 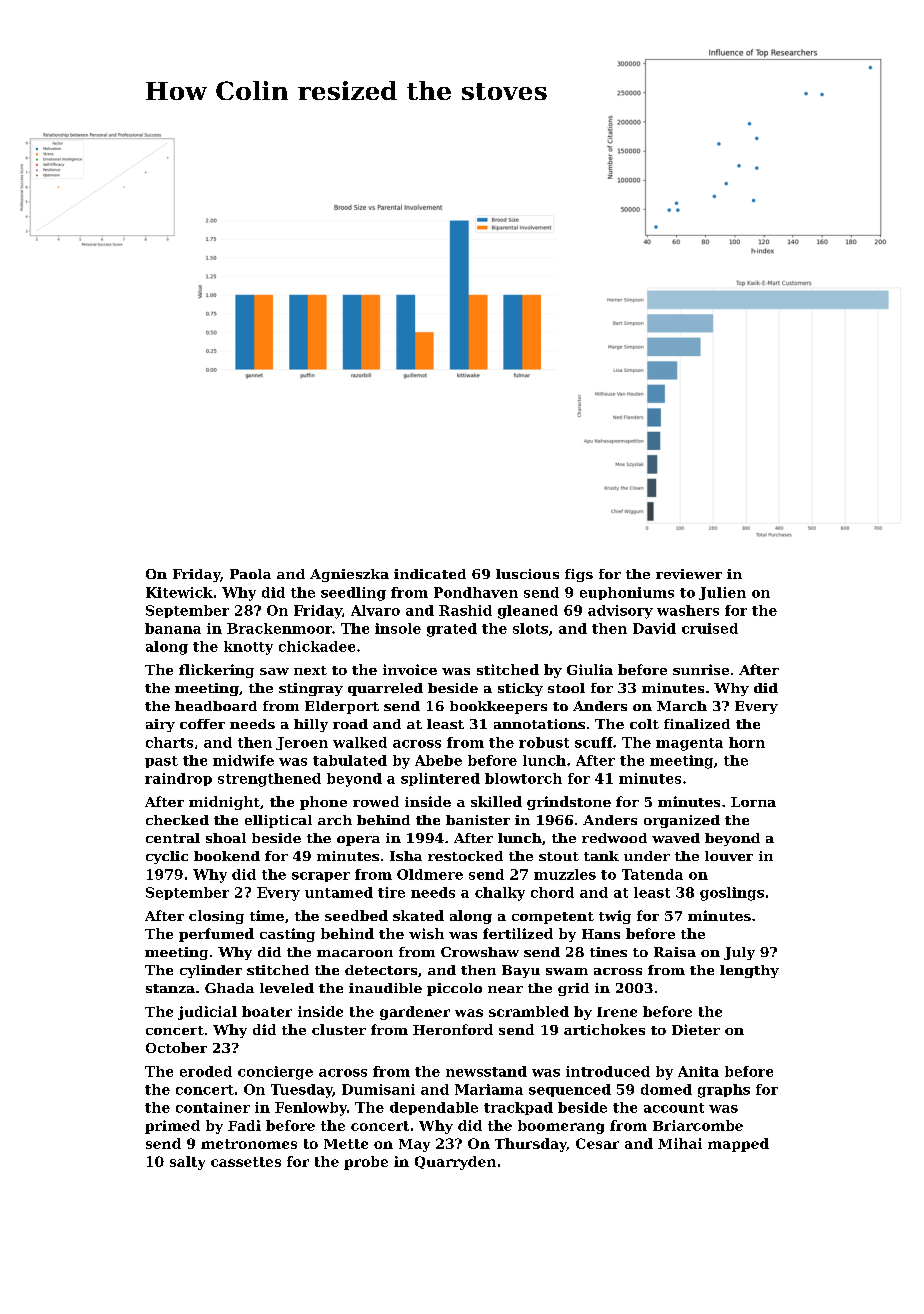 What do you see at coordinates (689, 574) in the screenshot?
I see `reviewer` at bounding box center [689, 574].
